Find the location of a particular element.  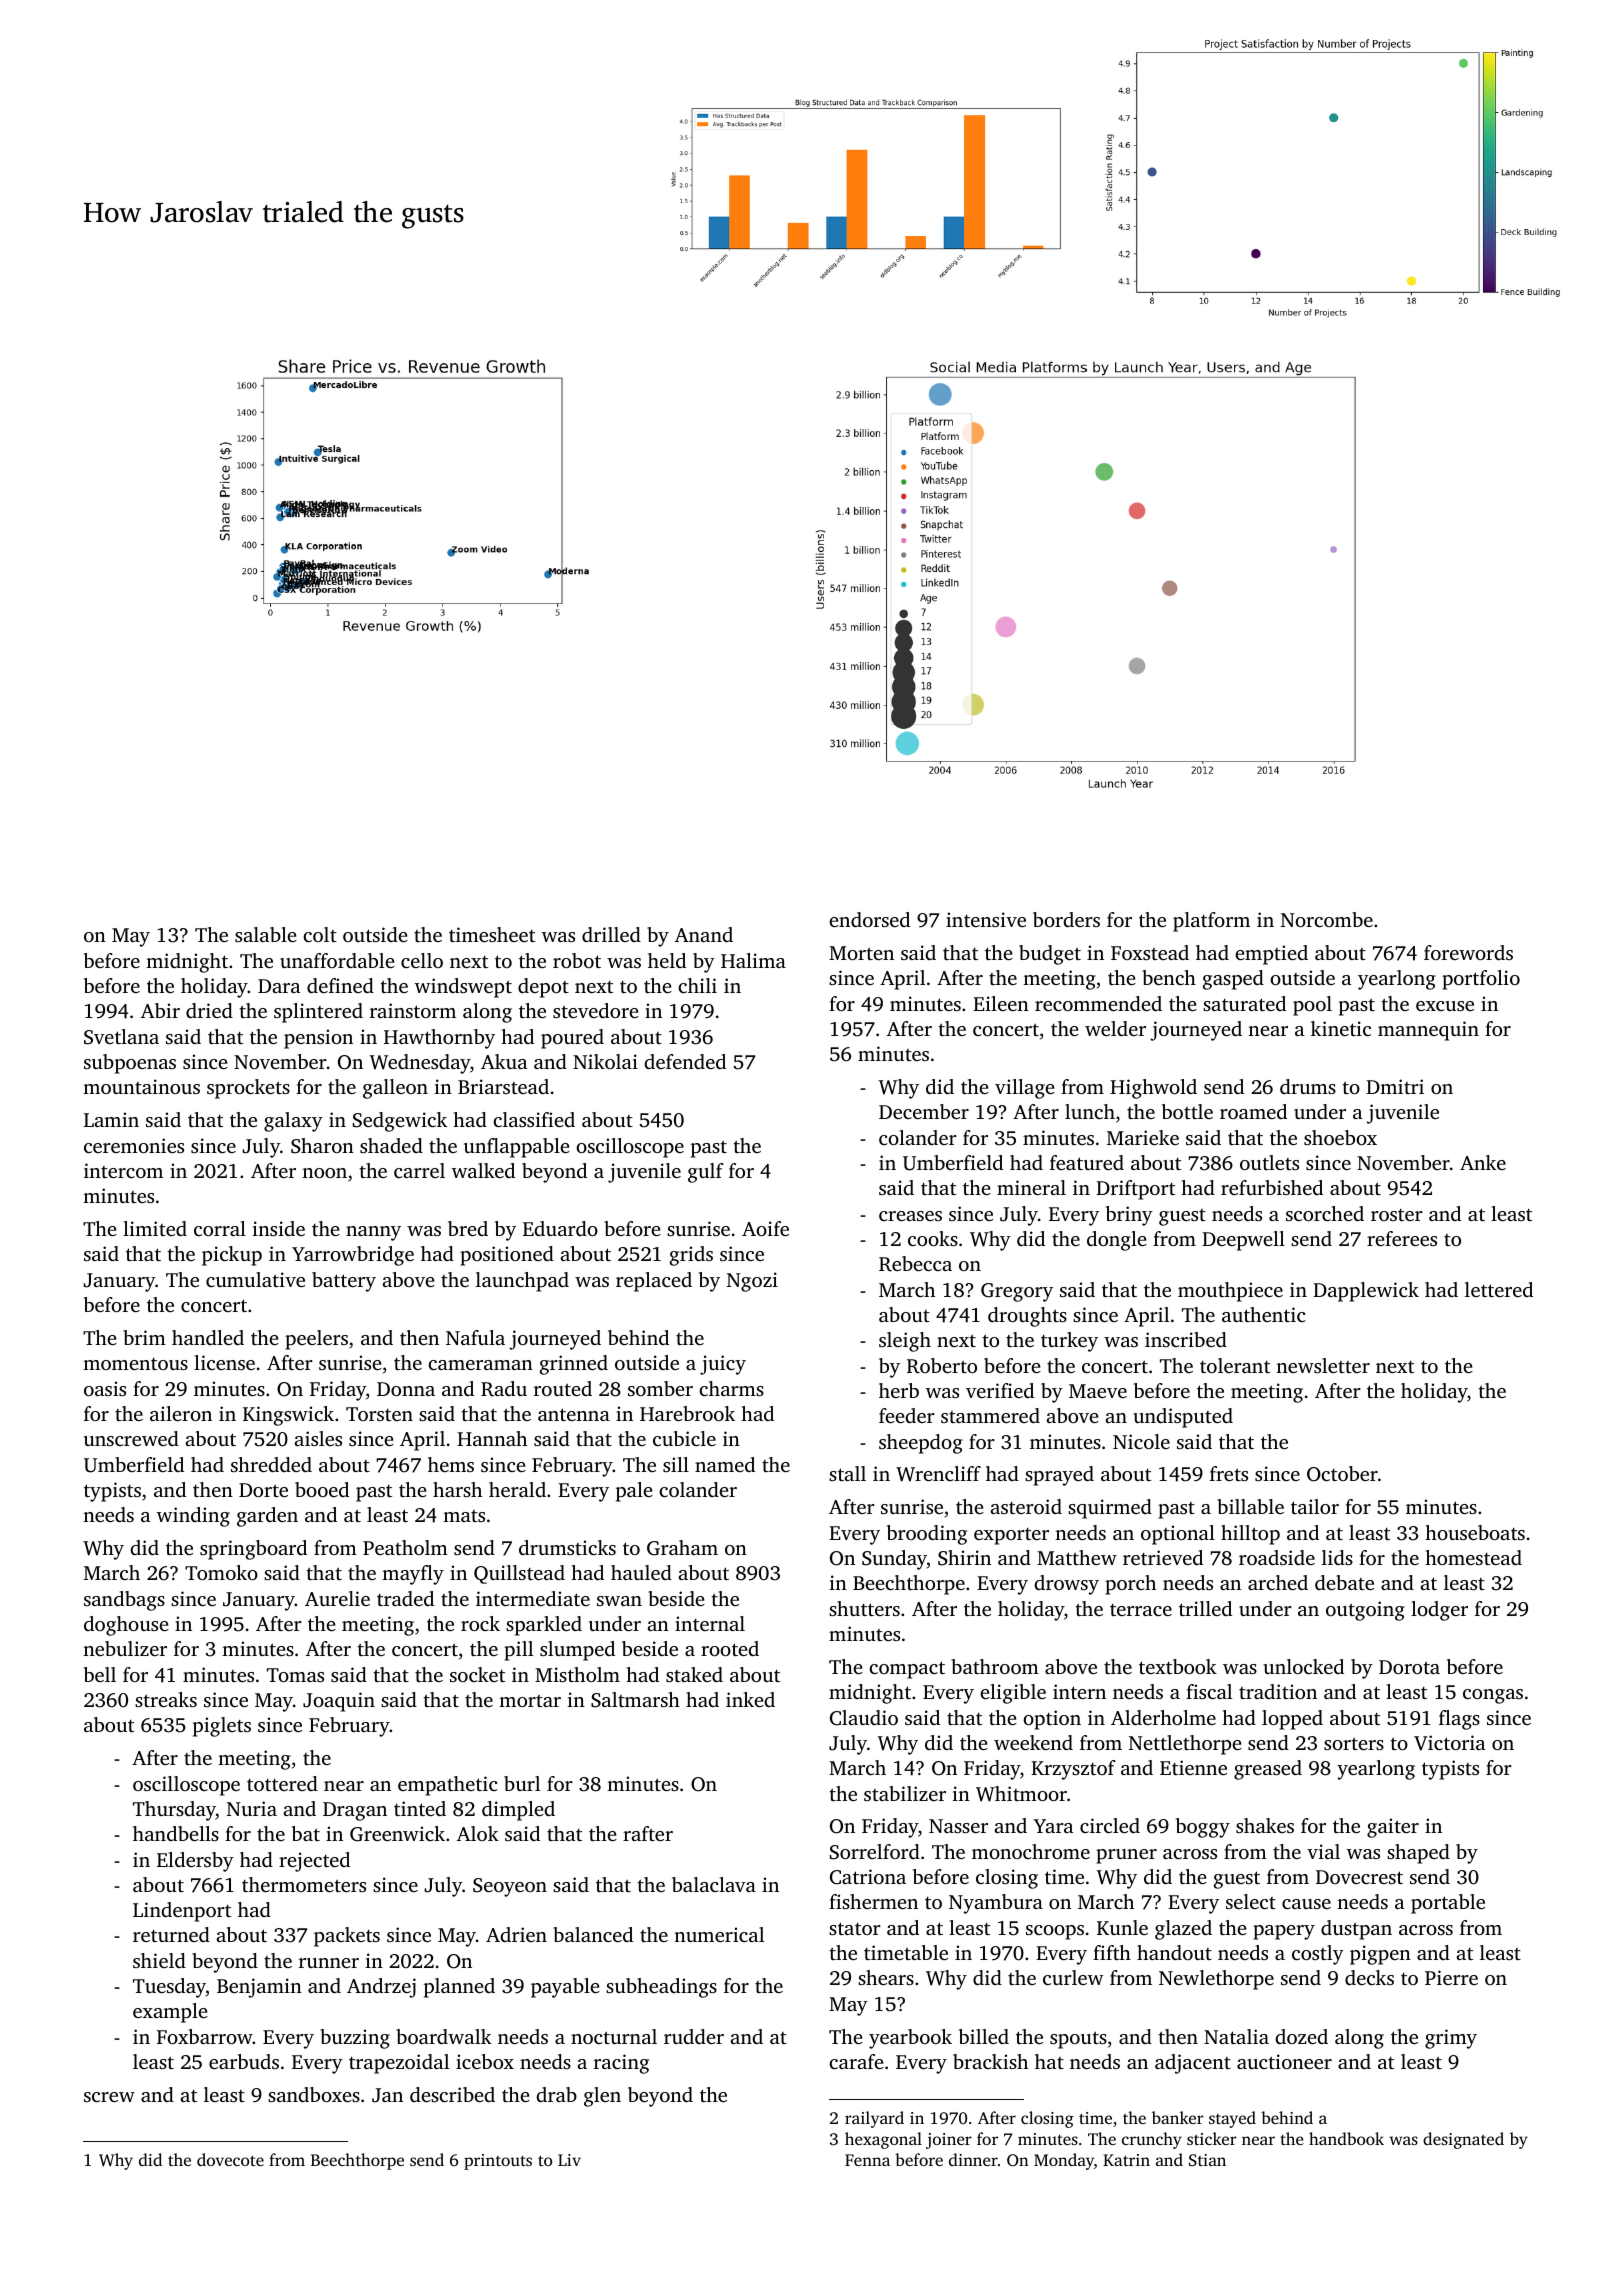

homestead is located at coordinates (1473, 1557).
